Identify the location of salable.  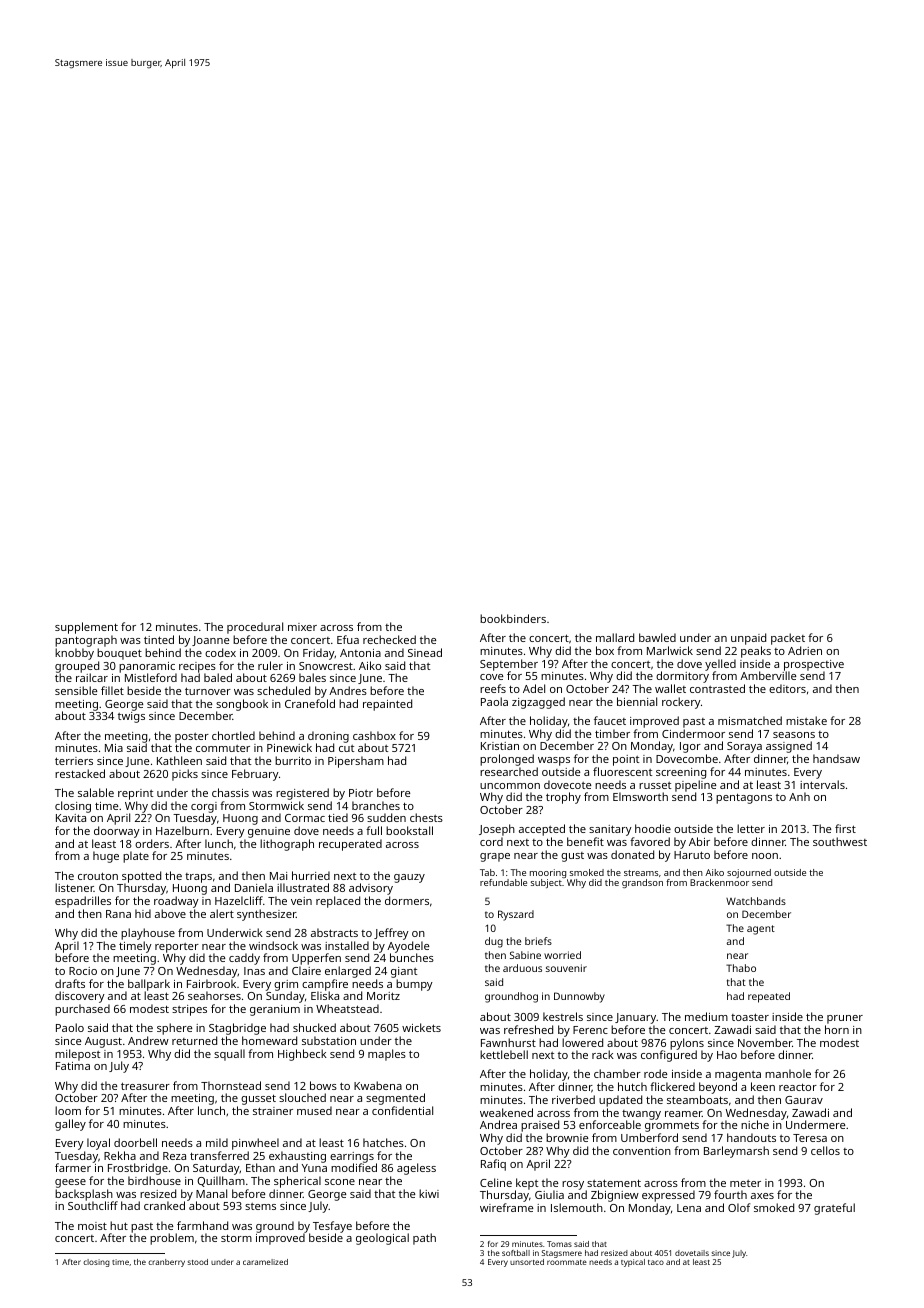
(96, 792).
